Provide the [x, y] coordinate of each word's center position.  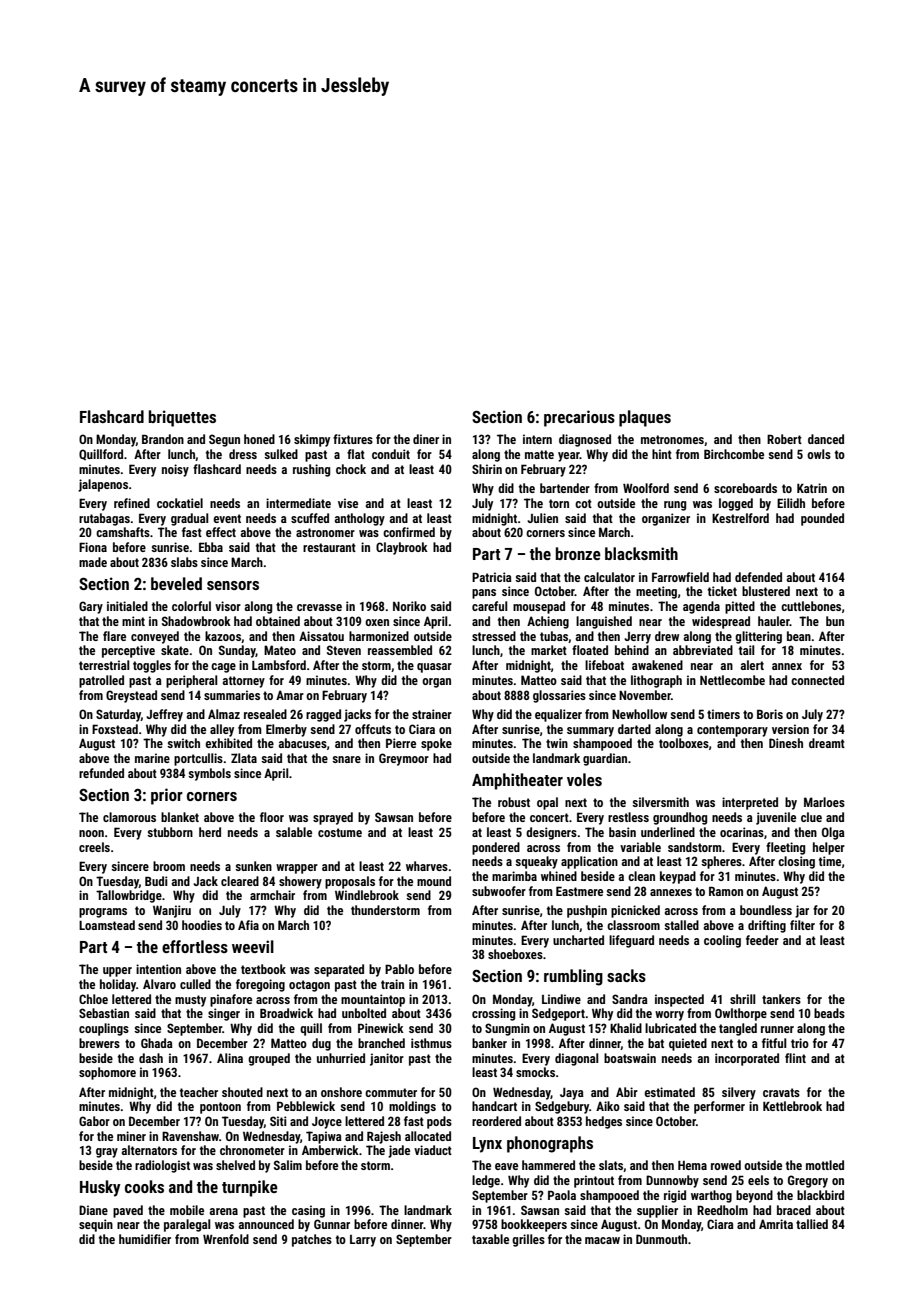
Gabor [94, 1121]
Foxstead [115, 729]
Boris [770, 714]
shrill [743, 999]
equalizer [558, 715]
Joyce [327, 1123]
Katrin [812, 488]
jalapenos [103, 485]
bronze [578, 553]
